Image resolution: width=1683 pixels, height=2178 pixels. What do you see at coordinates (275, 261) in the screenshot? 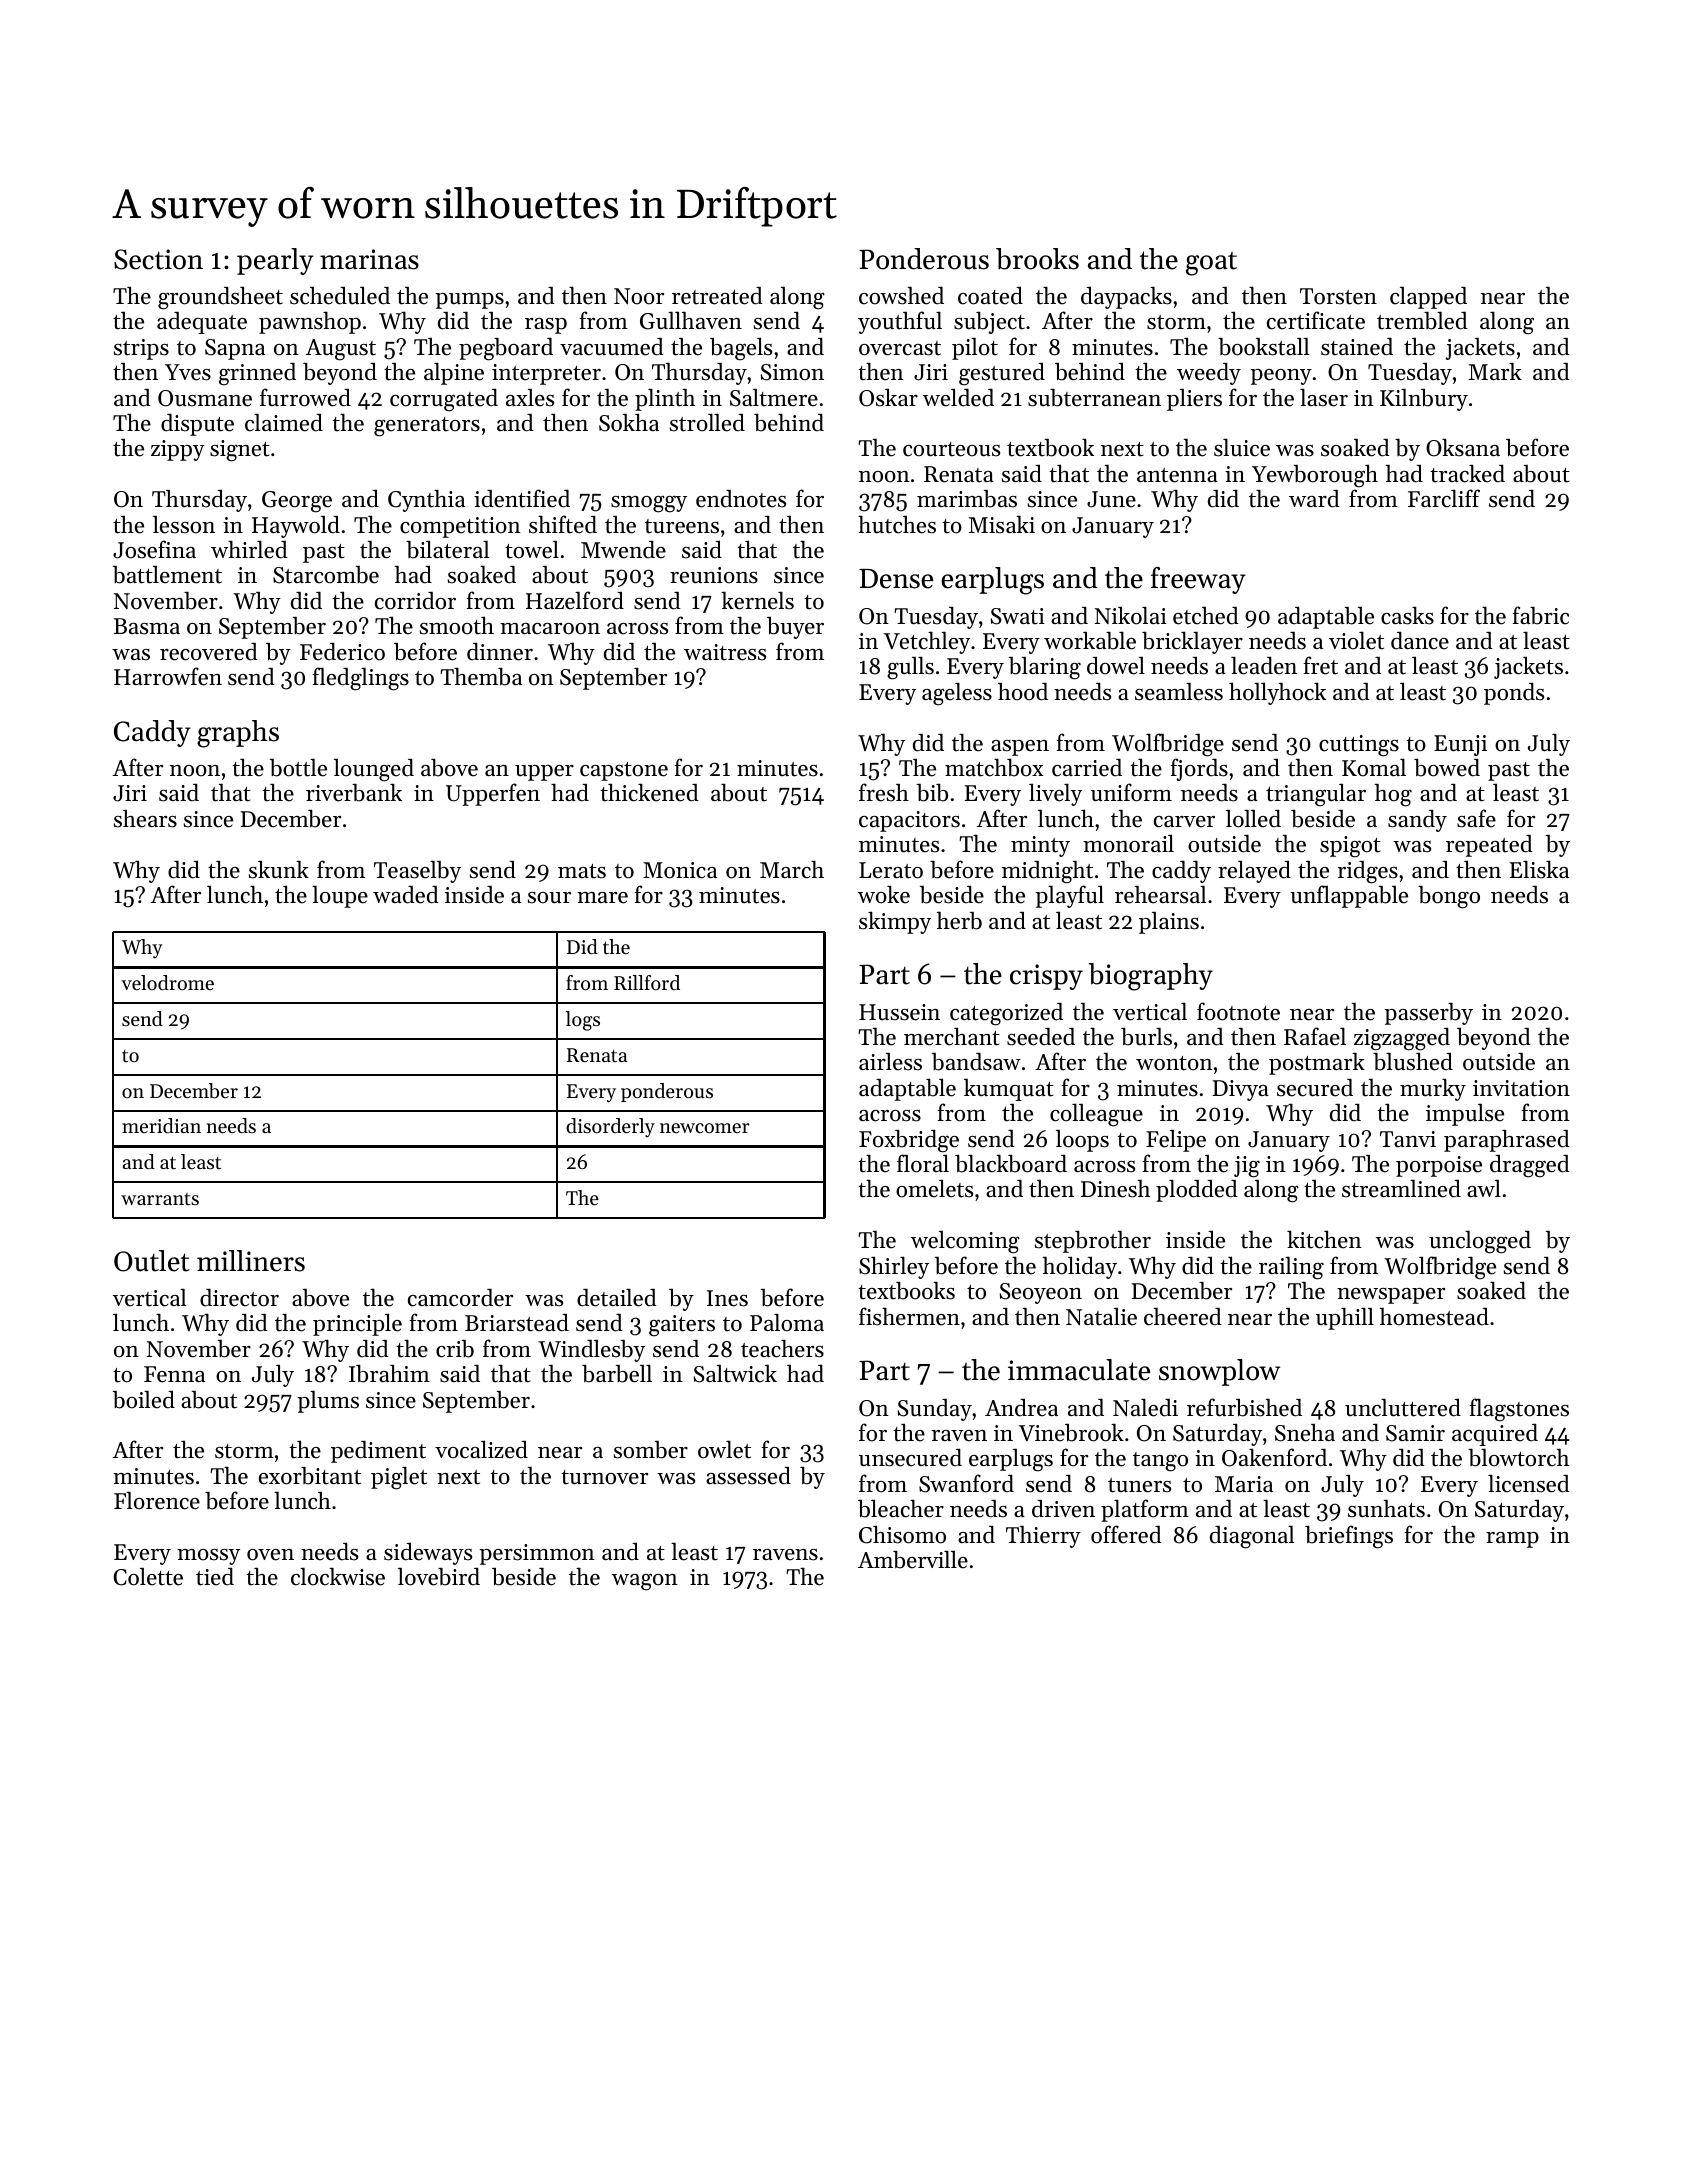
I see `pearly` at bounding box center [275, 261].
